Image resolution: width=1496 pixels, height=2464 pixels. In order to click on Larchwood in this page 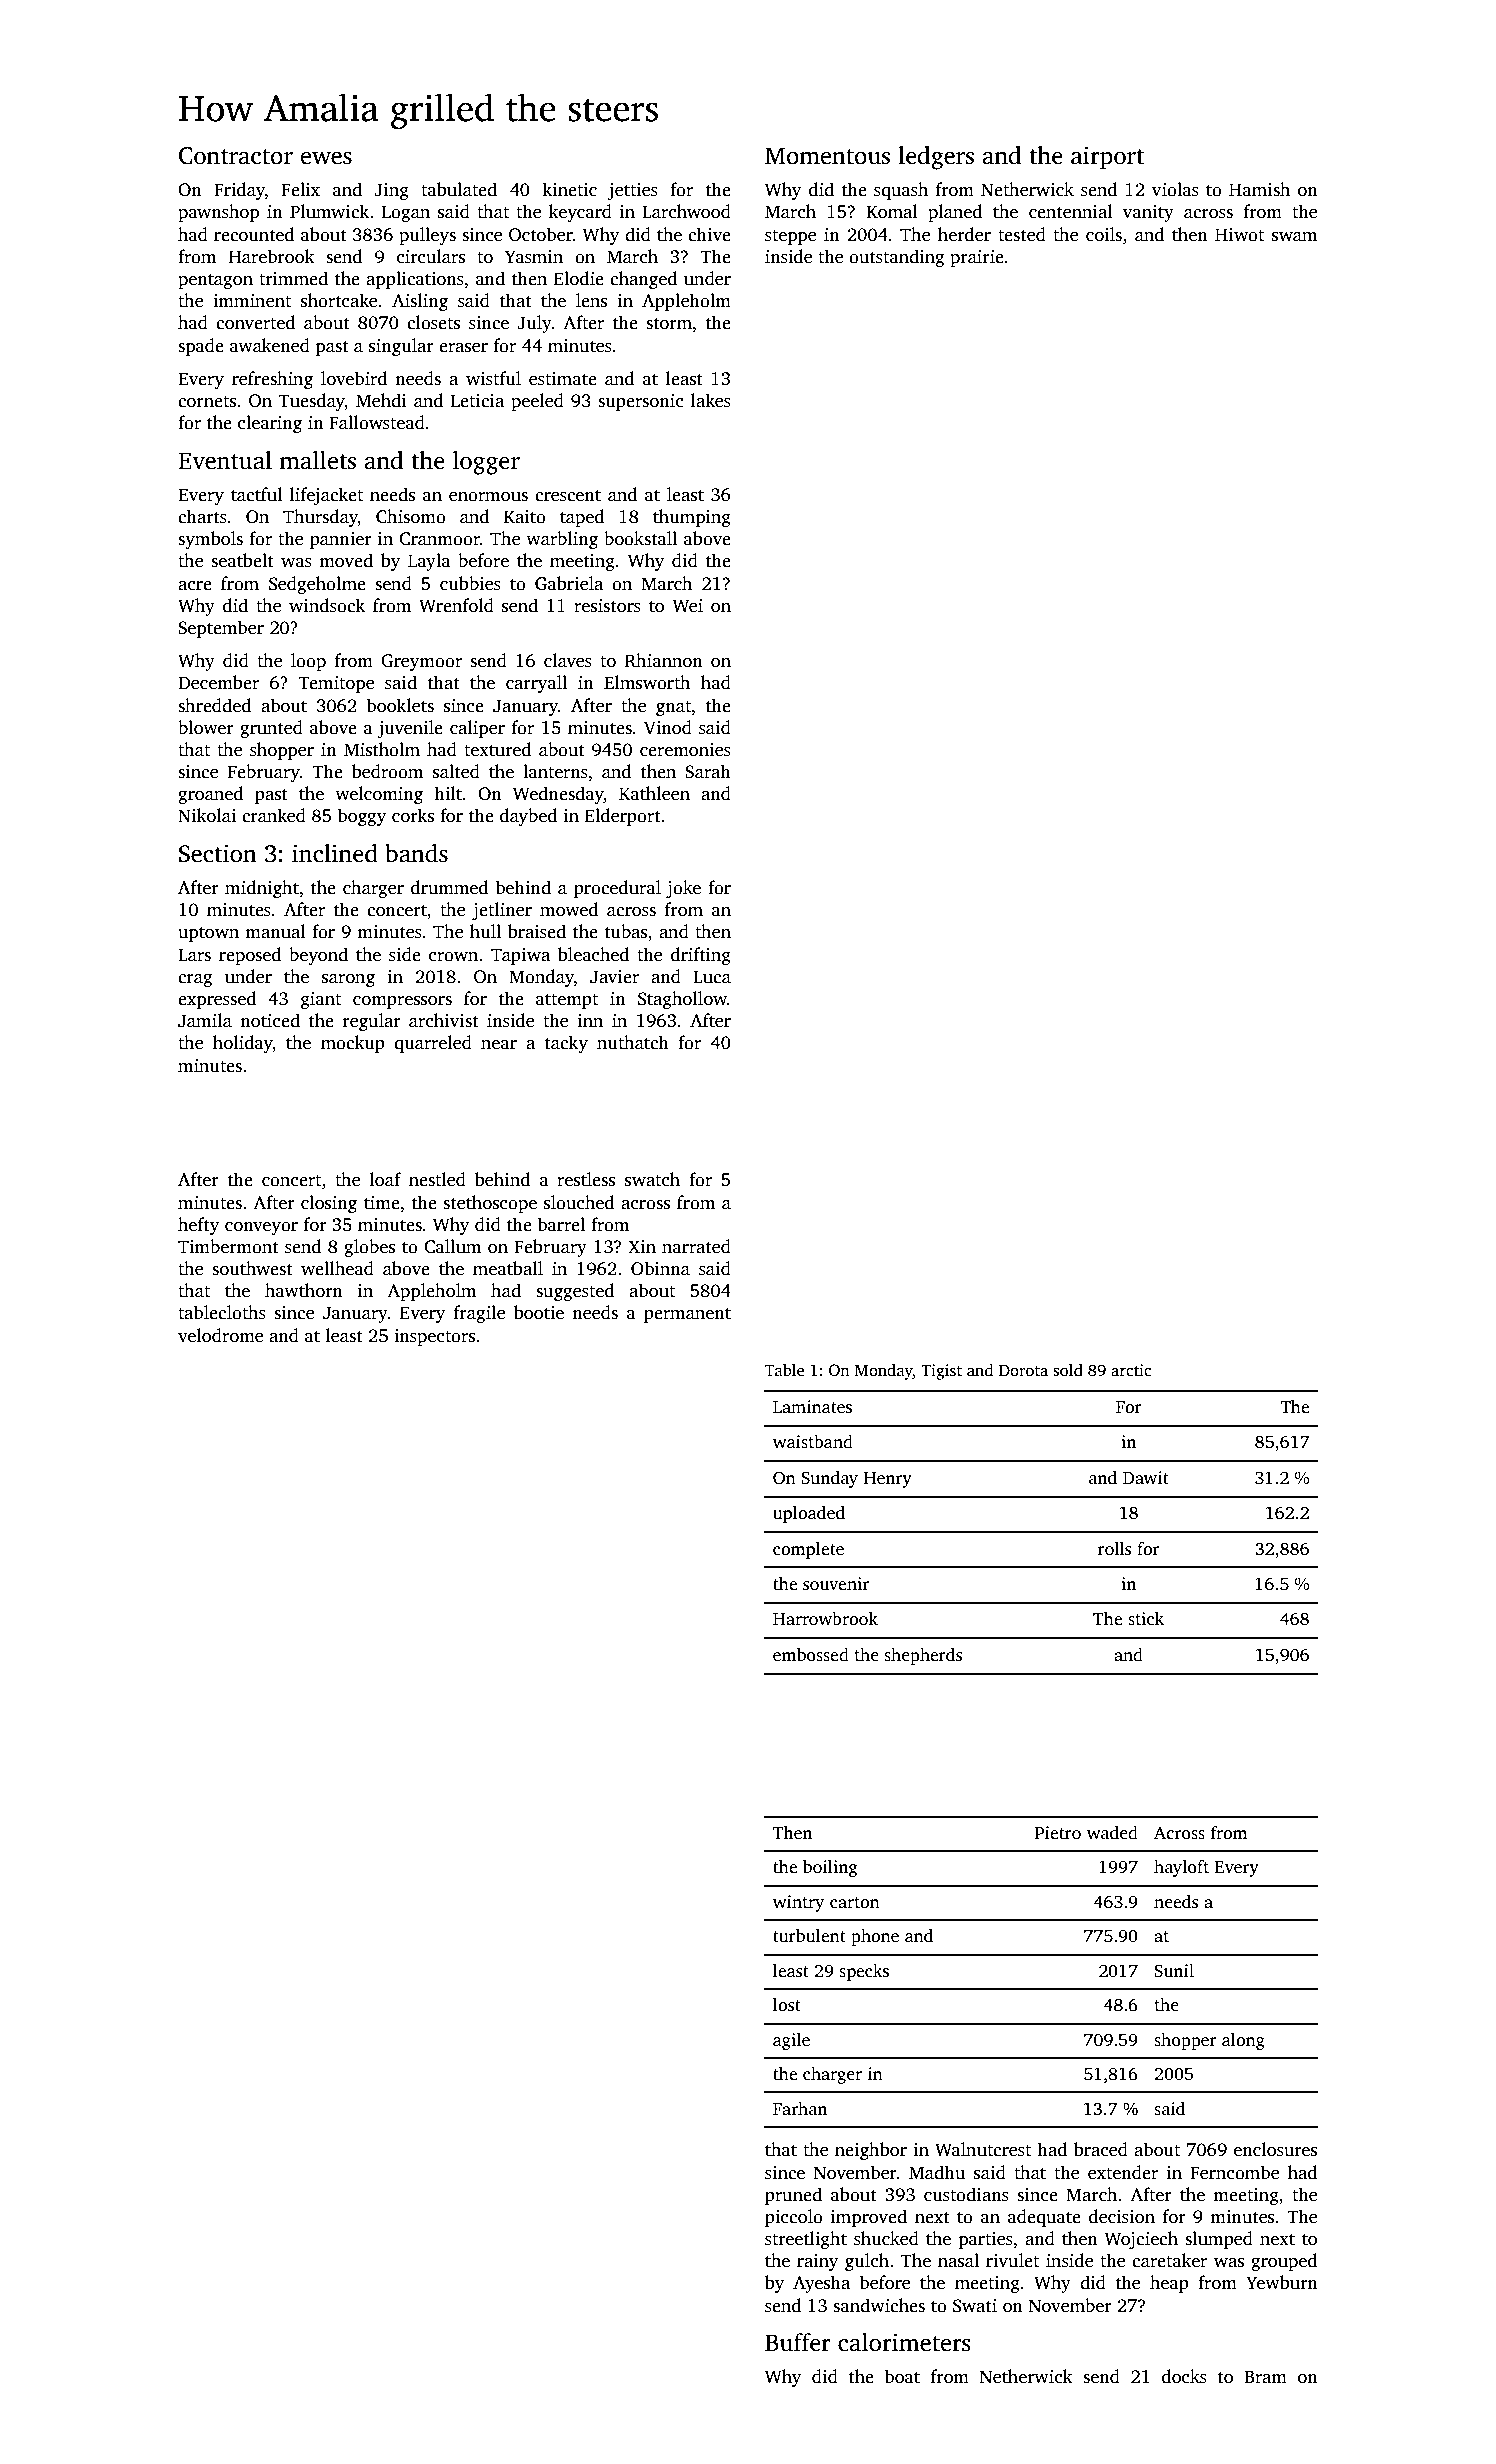, I will do `click(686, 211)`.
